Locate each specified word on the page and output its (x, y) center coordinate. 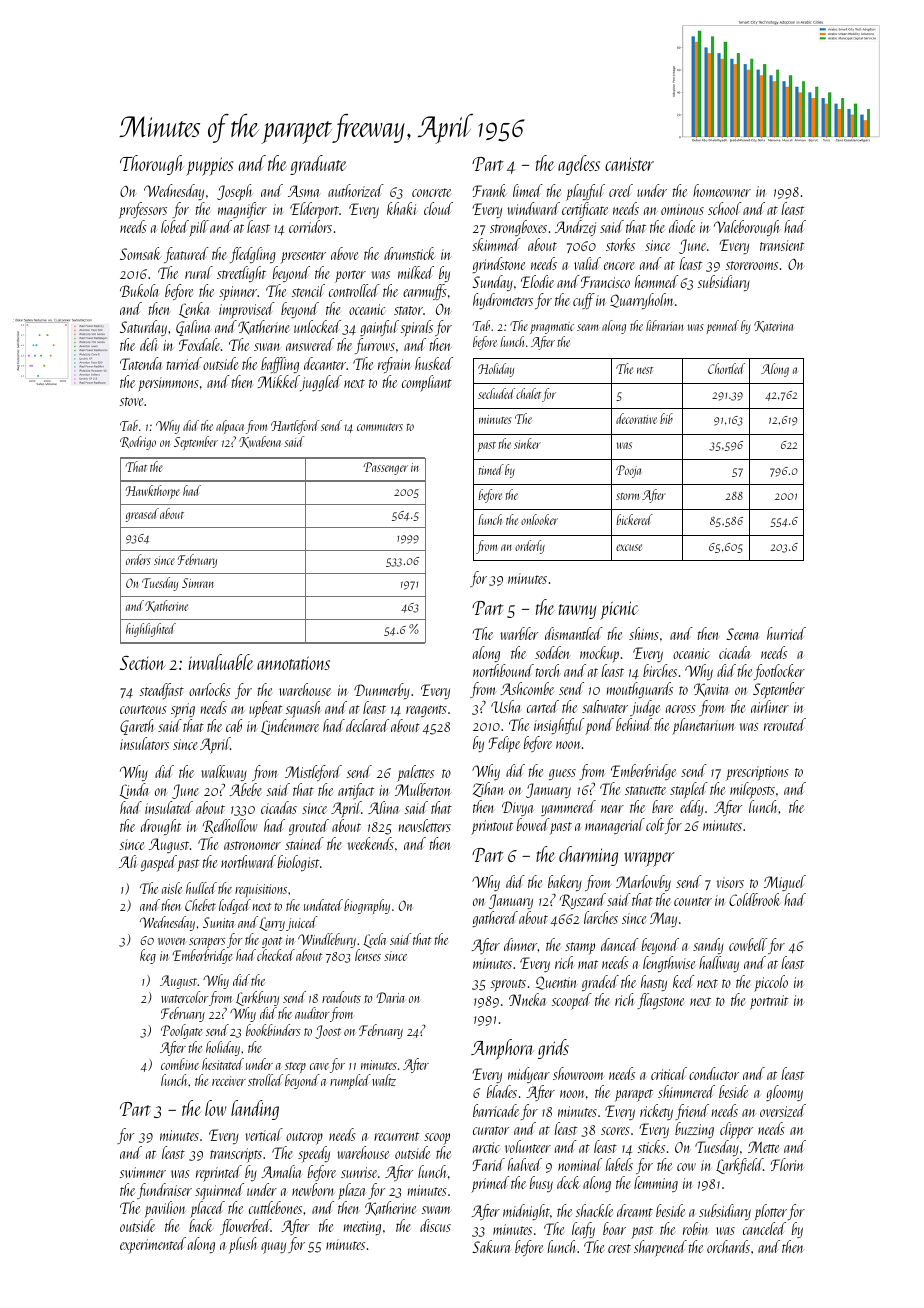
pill (199, 228)
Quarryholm (642, 301)
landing (255, 1110)
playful (585, 192)
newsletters (425, 825)
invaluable (221, 662)
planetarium (703, 726)
